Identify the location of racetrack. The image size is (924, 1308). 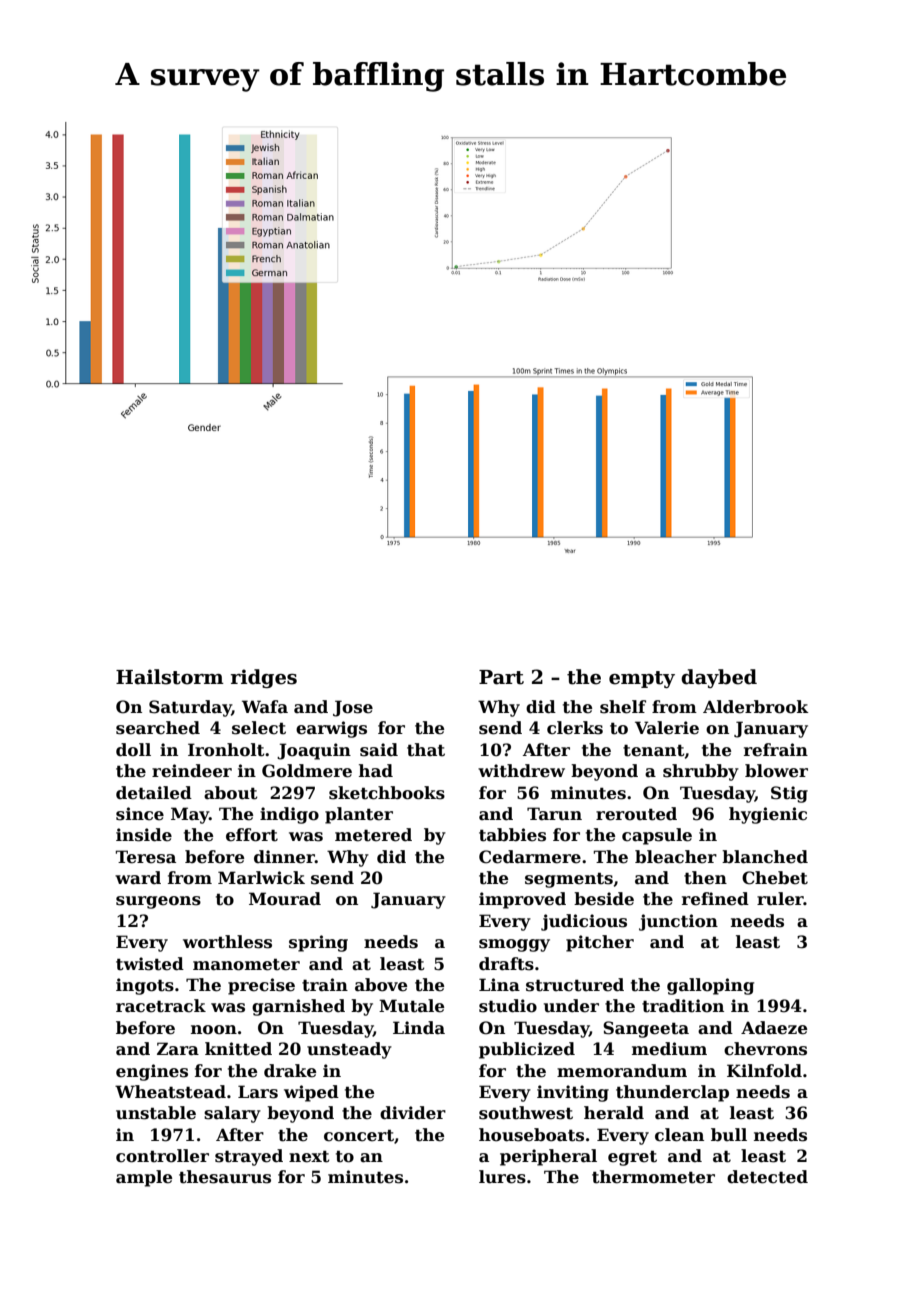
(161, 1006).
